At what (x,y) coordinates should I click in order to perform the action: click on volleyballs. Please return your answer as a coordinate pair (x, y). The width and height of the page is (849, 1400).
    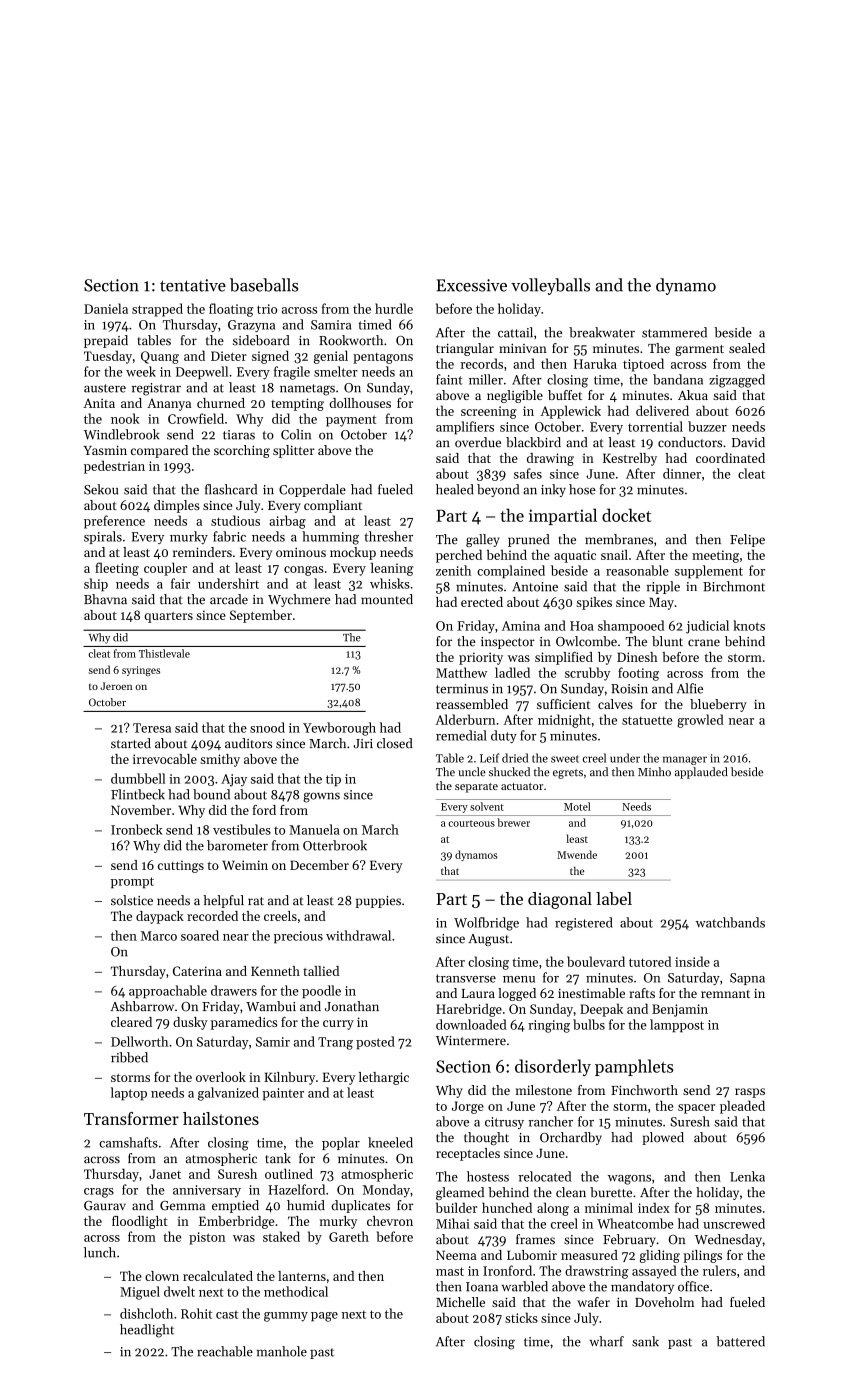
    Looking at the image, I should click on (550, 286).
